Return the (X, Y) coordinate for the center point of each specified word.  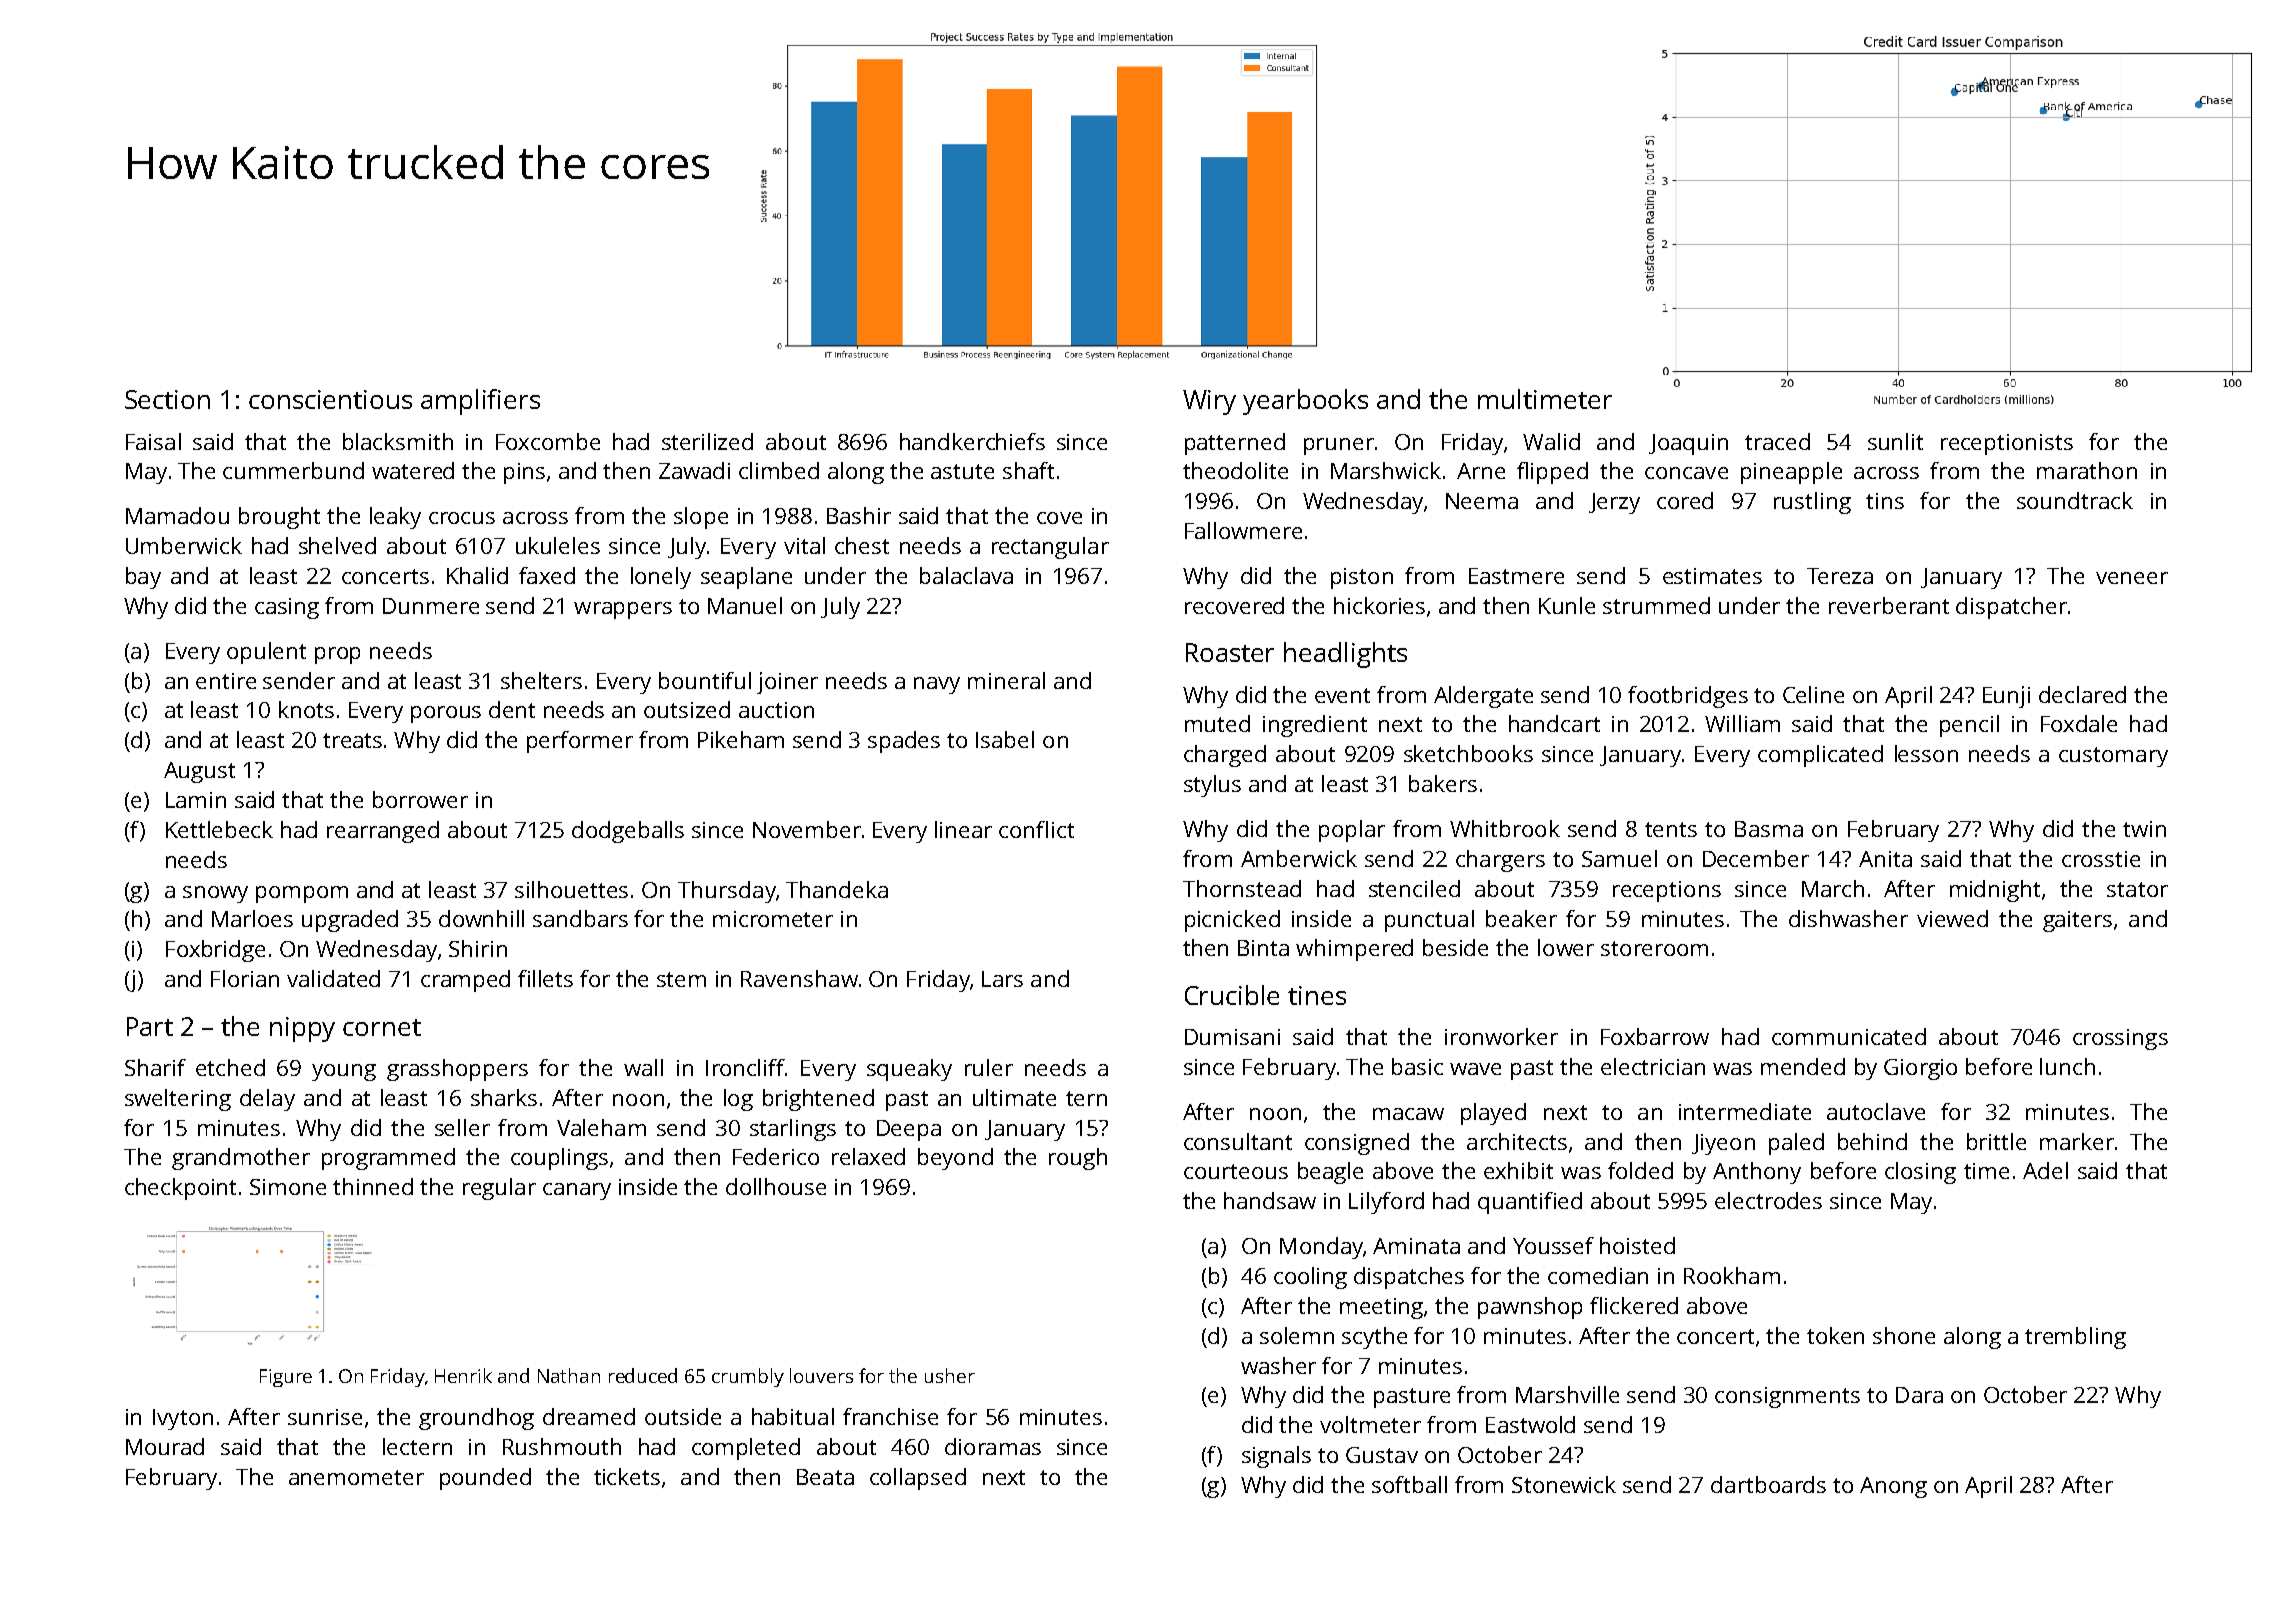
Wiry (1209, 402)
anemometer (356, 1477)
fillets (545, 978)
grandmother (241, 1159)
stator (2137, 889)
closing (1920, 1173)
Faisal (153, 441)
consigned (1357, 1144)
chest (862, 545)
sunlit (1895, 441)
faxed (547, 575)
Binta (1263, 948)
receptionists (2007, 444)
